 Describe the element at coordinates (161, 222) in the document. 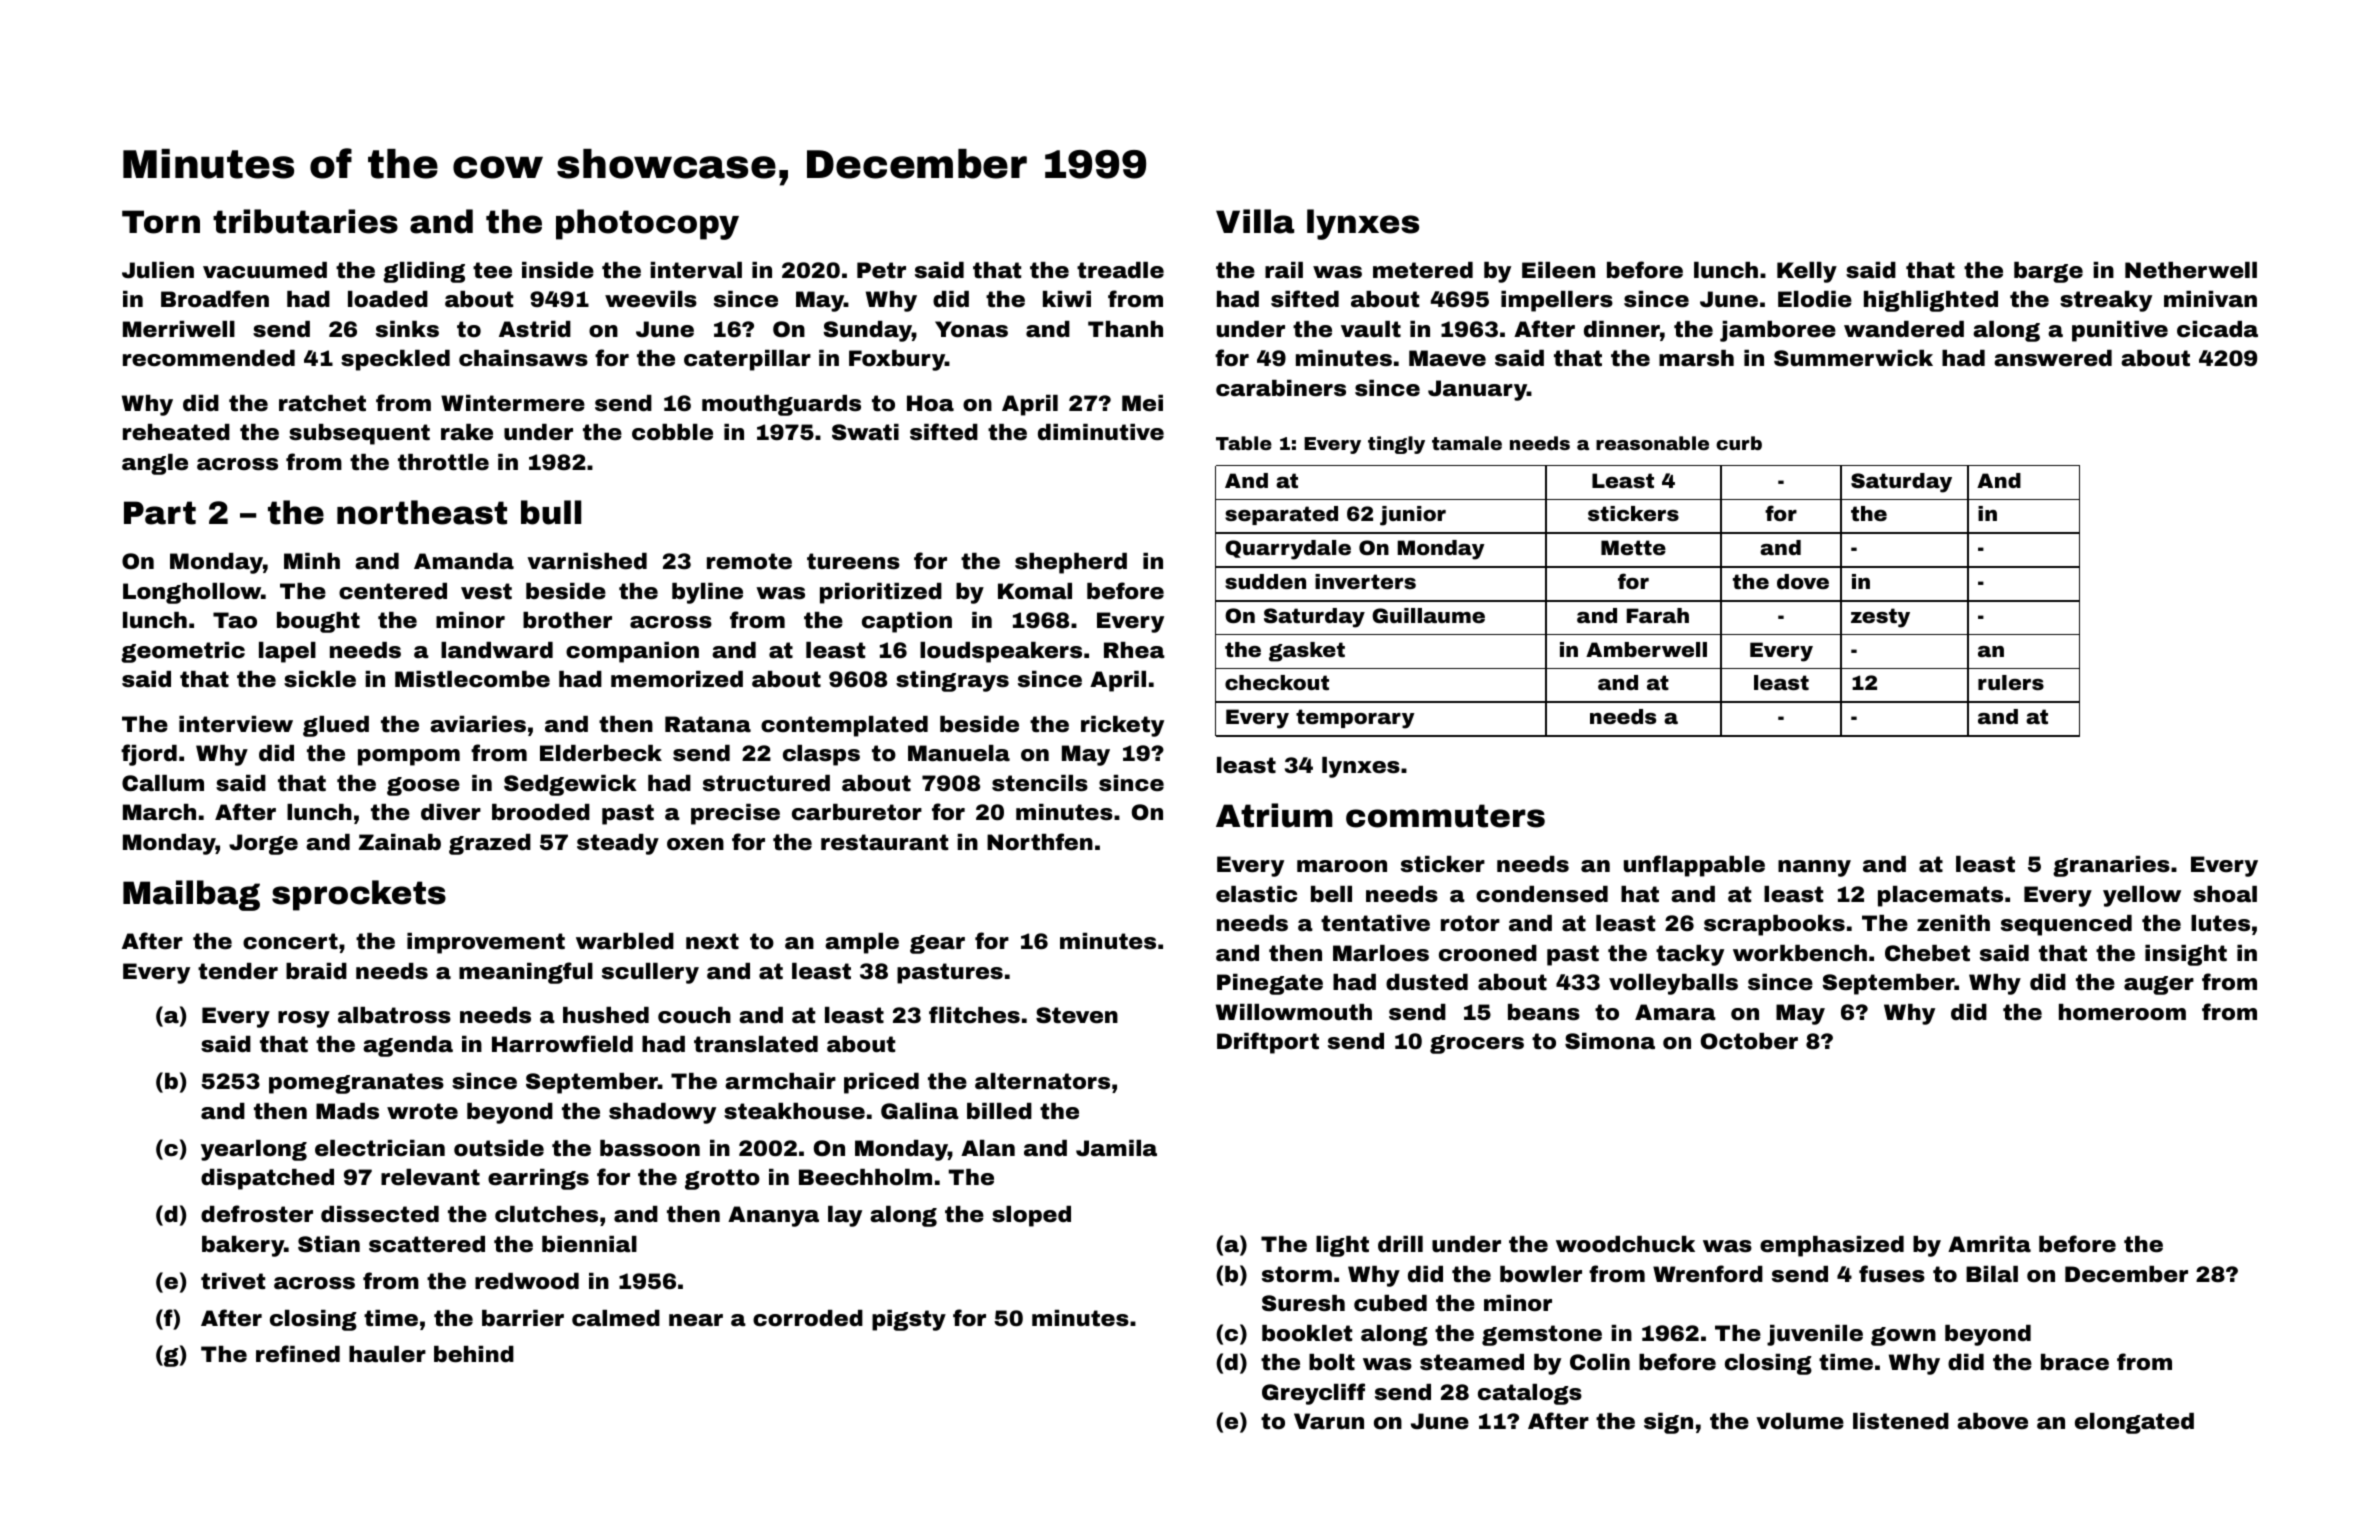

I see `Torn` at that location.
